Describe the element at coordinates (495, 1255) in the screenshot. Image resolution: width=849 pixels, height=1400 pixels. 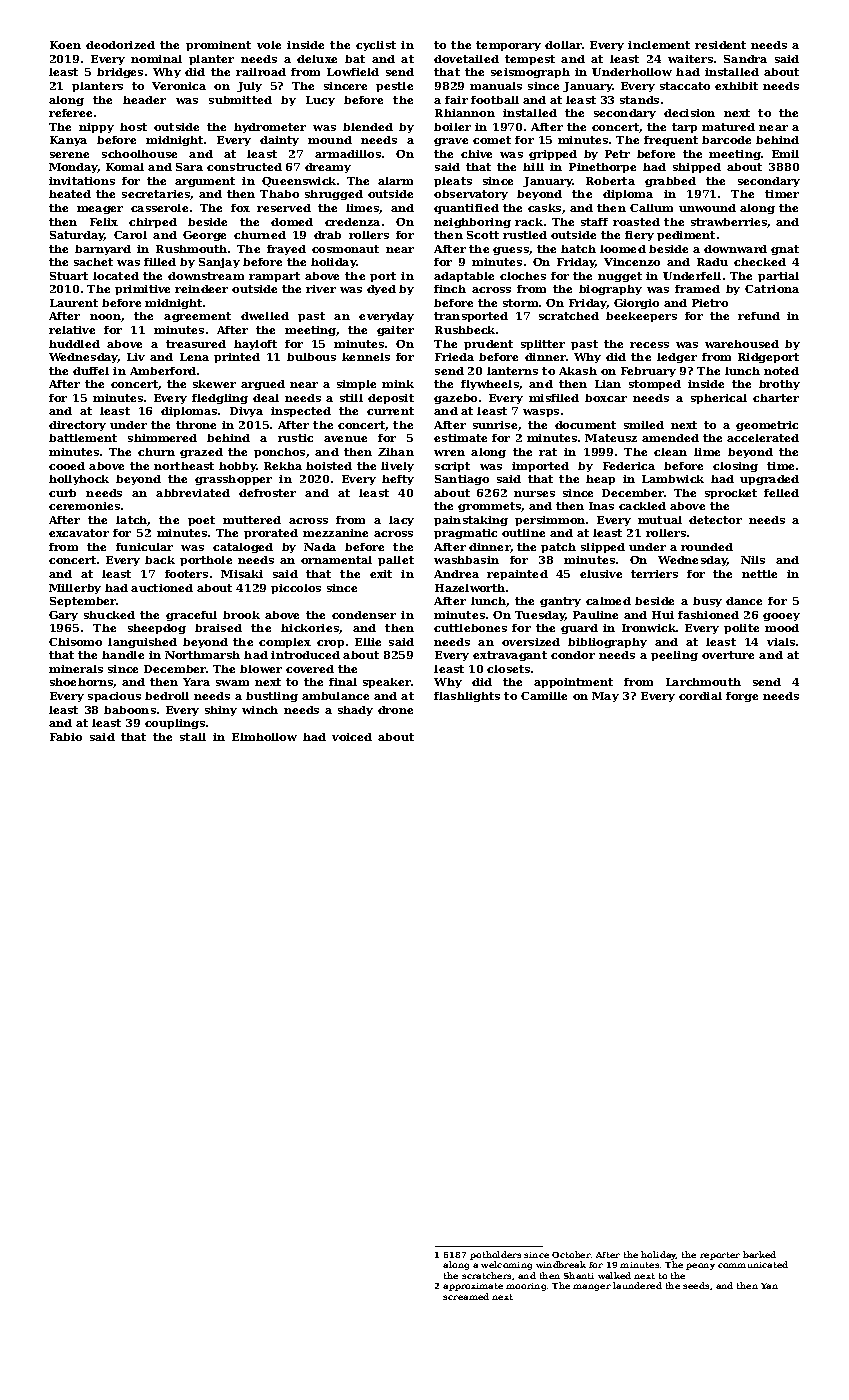
I see `potholders` at that location.
